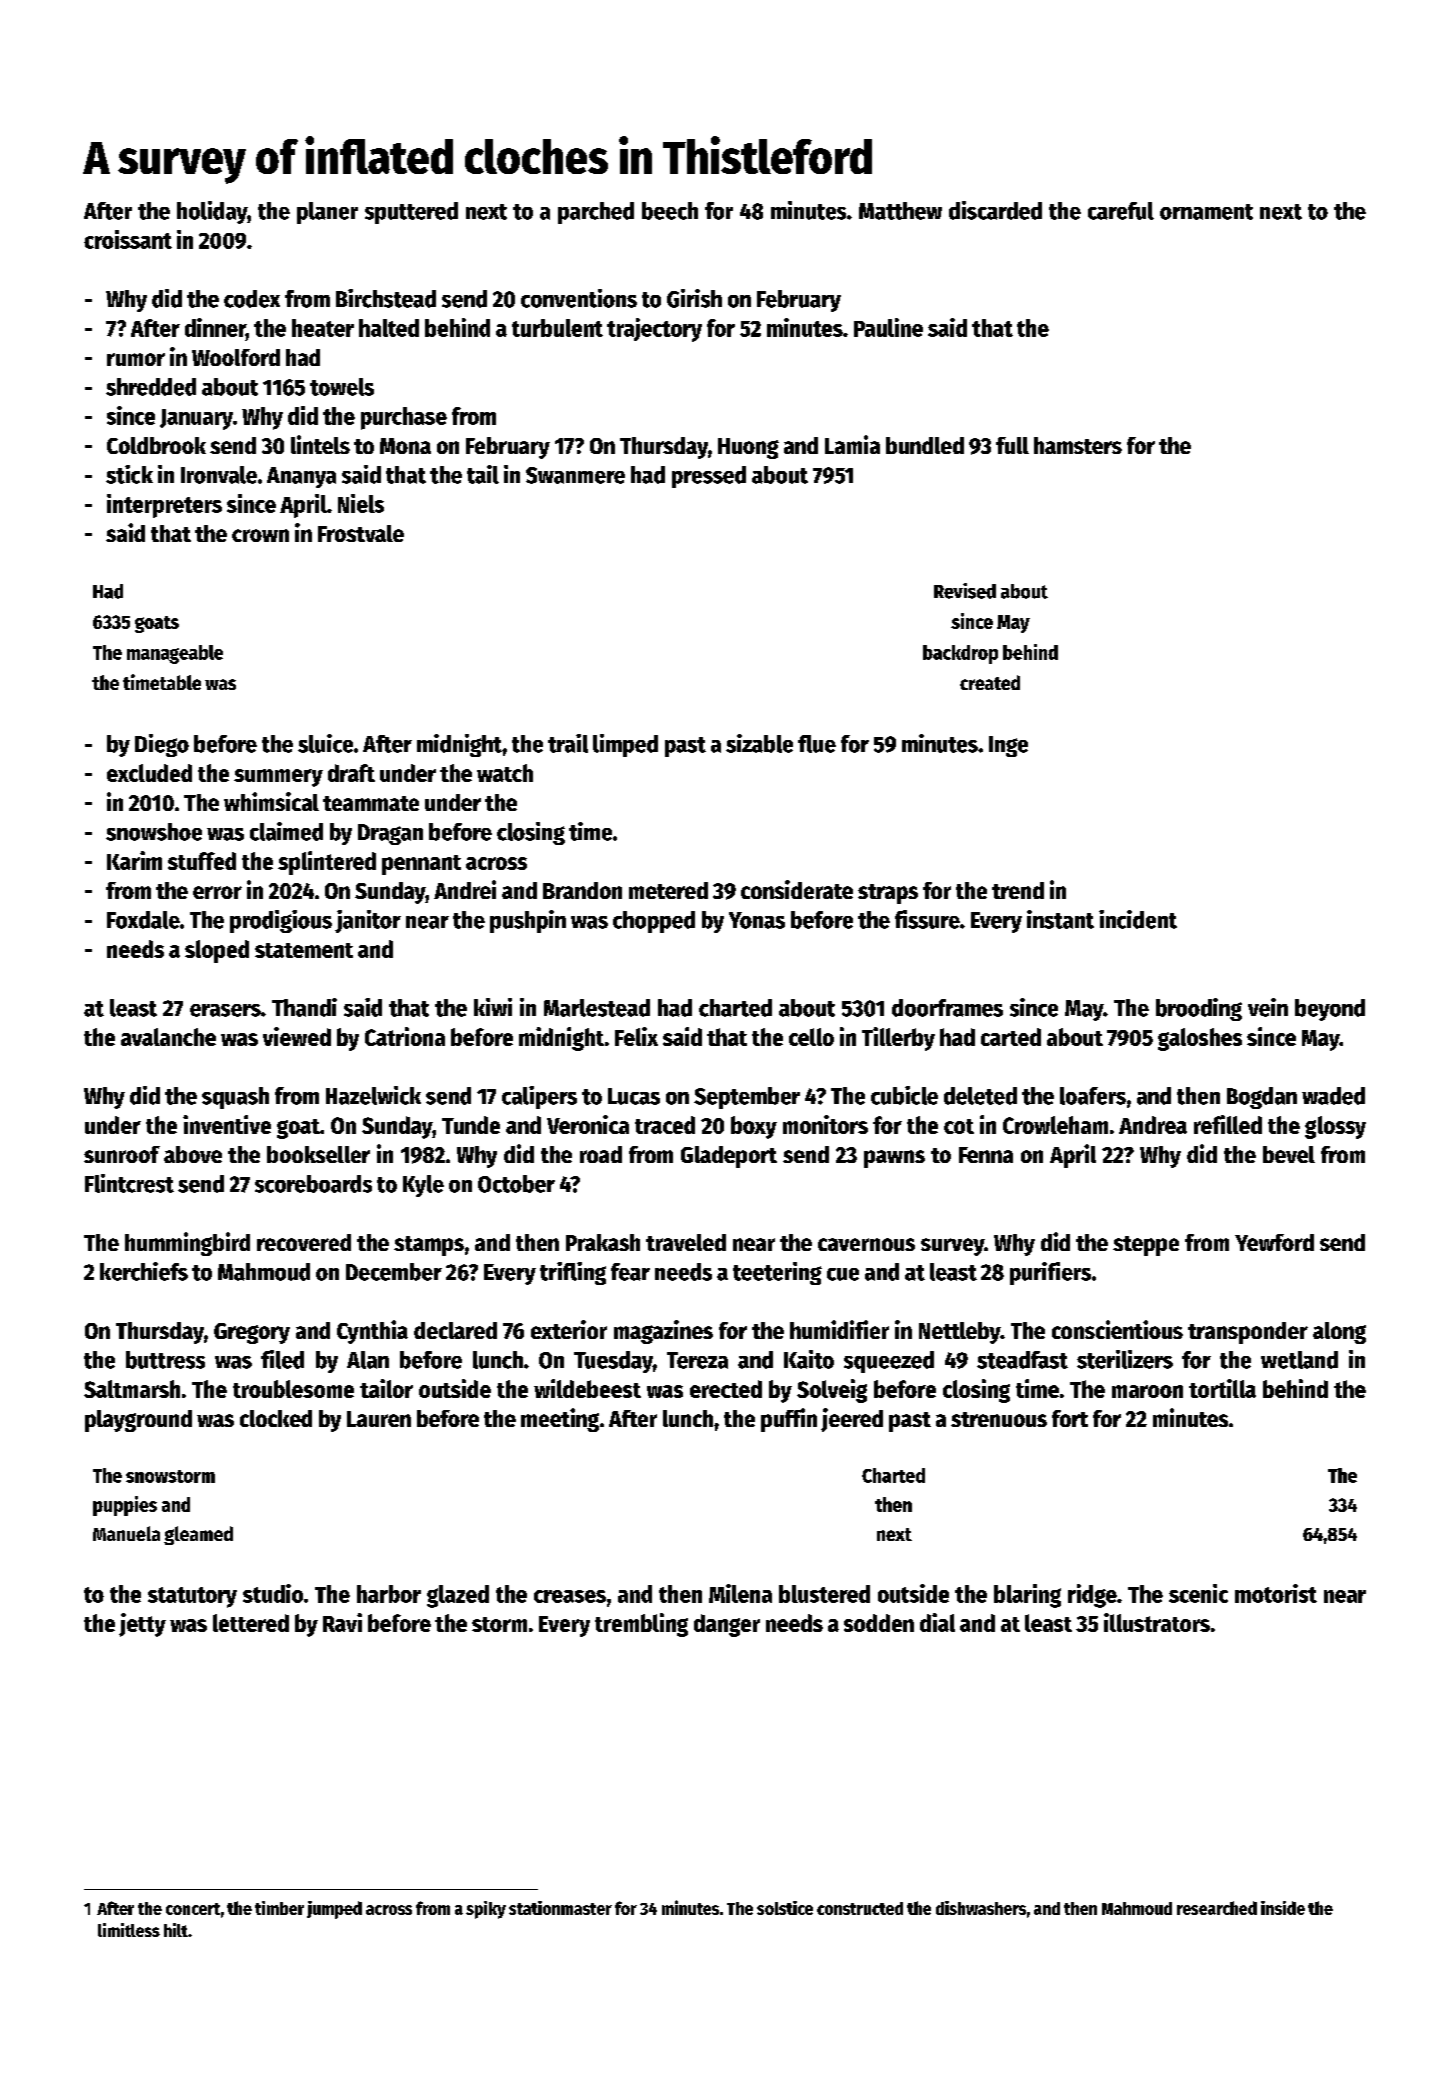  What do you see at coordinates (411, 213) in the page?
I see `sputtered` at bounding box center [411, 213].
